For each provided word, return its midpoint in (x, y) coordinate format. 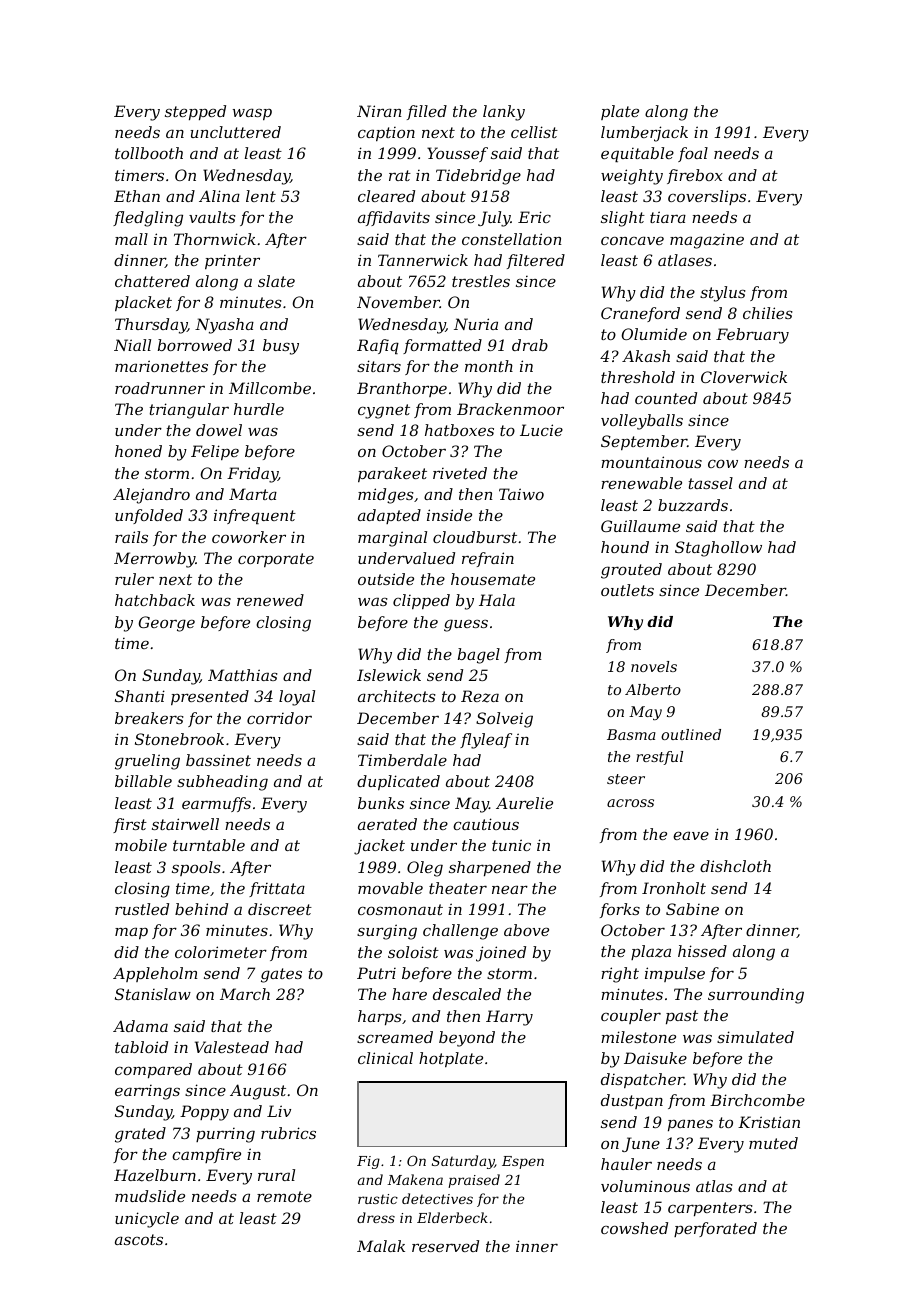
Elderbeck (452, 1217)
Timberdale (402, 760)
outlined (691, 734)
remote (284, 1196)
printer (232, 262)
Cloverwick (744, 377)
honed (138, 451)
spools (196, 868)
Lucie (541, 430)
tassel (711, 483)
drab (530, 345)
